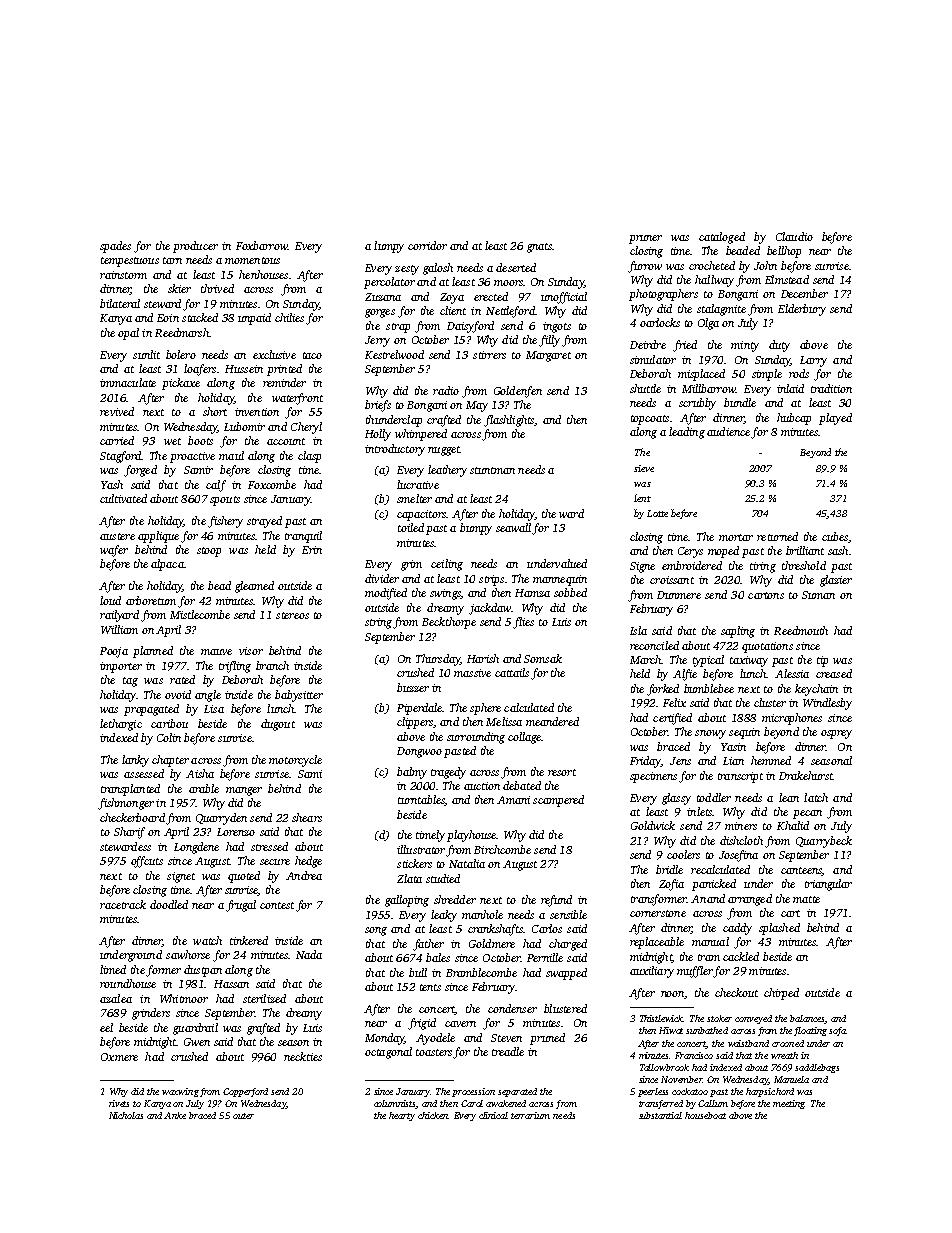  Describe the element at coordinates (502, 849) in the page. I see `Birchcombe` at that location.
